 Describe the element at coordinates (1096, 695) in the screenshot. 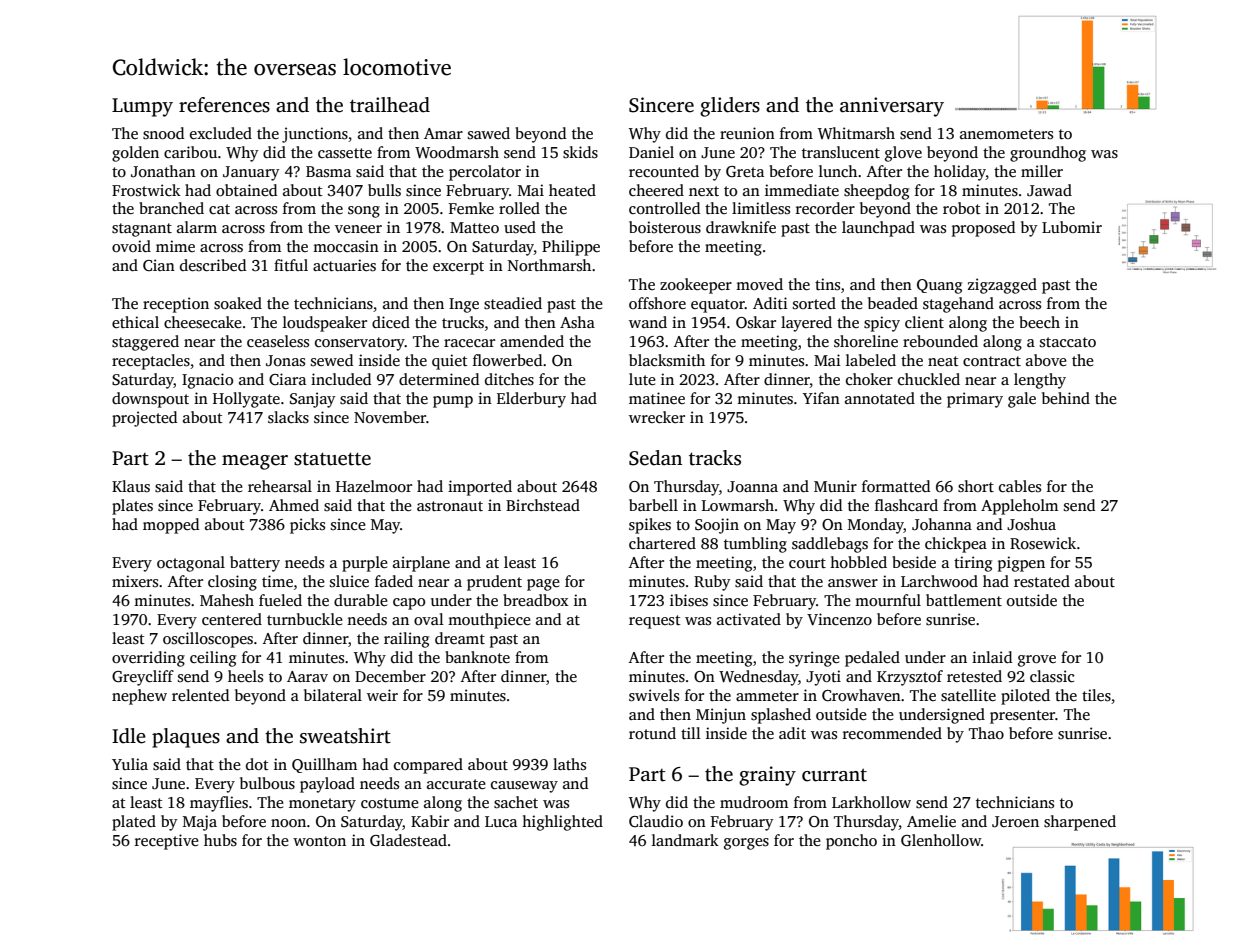

I see `tiles` at that location.
